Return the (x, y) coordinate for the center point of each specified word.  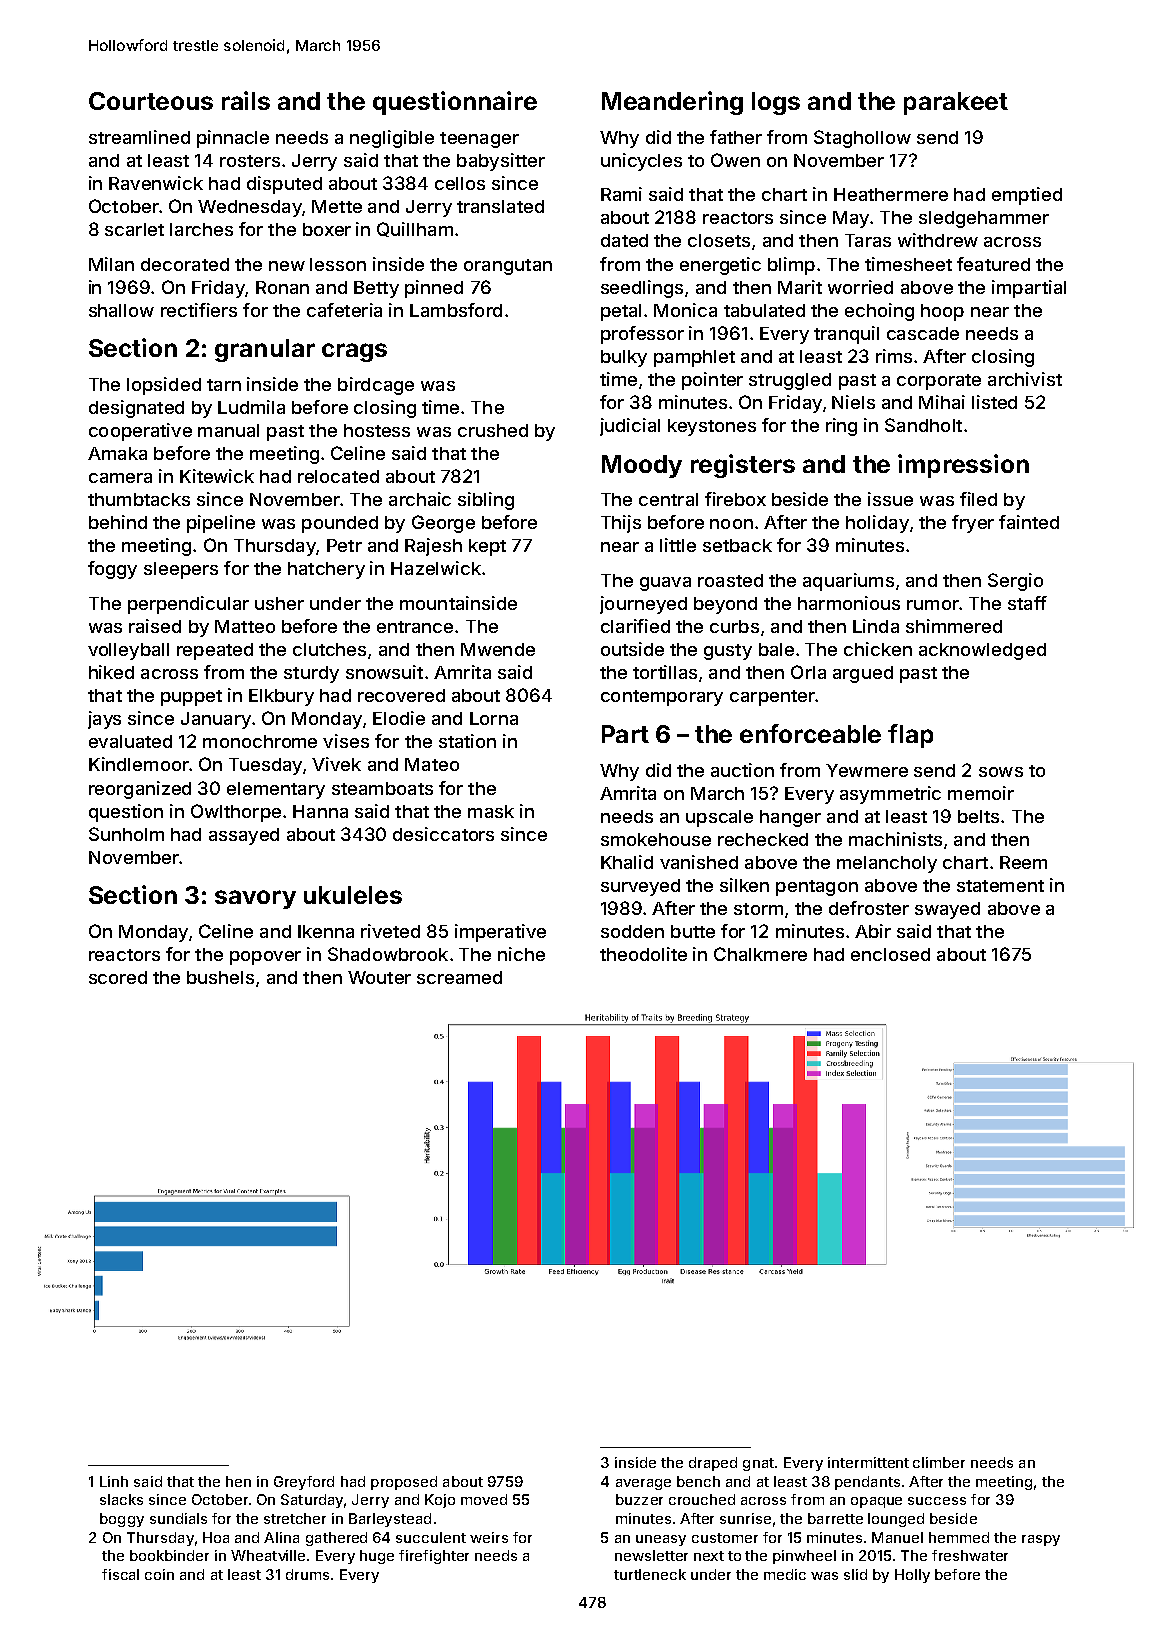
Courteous (151, 101)
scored (118, 977)
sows (1001, 772)
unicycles (641, 162)
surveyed (640, 887)
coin (159, 1574)
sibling (486, 501)
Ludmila (251, 407)
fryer (973, 524)
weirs (489, 1537)
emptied (1027, 196)
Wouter (379, 977)
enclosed (890, 954)
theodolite (643, 954)
